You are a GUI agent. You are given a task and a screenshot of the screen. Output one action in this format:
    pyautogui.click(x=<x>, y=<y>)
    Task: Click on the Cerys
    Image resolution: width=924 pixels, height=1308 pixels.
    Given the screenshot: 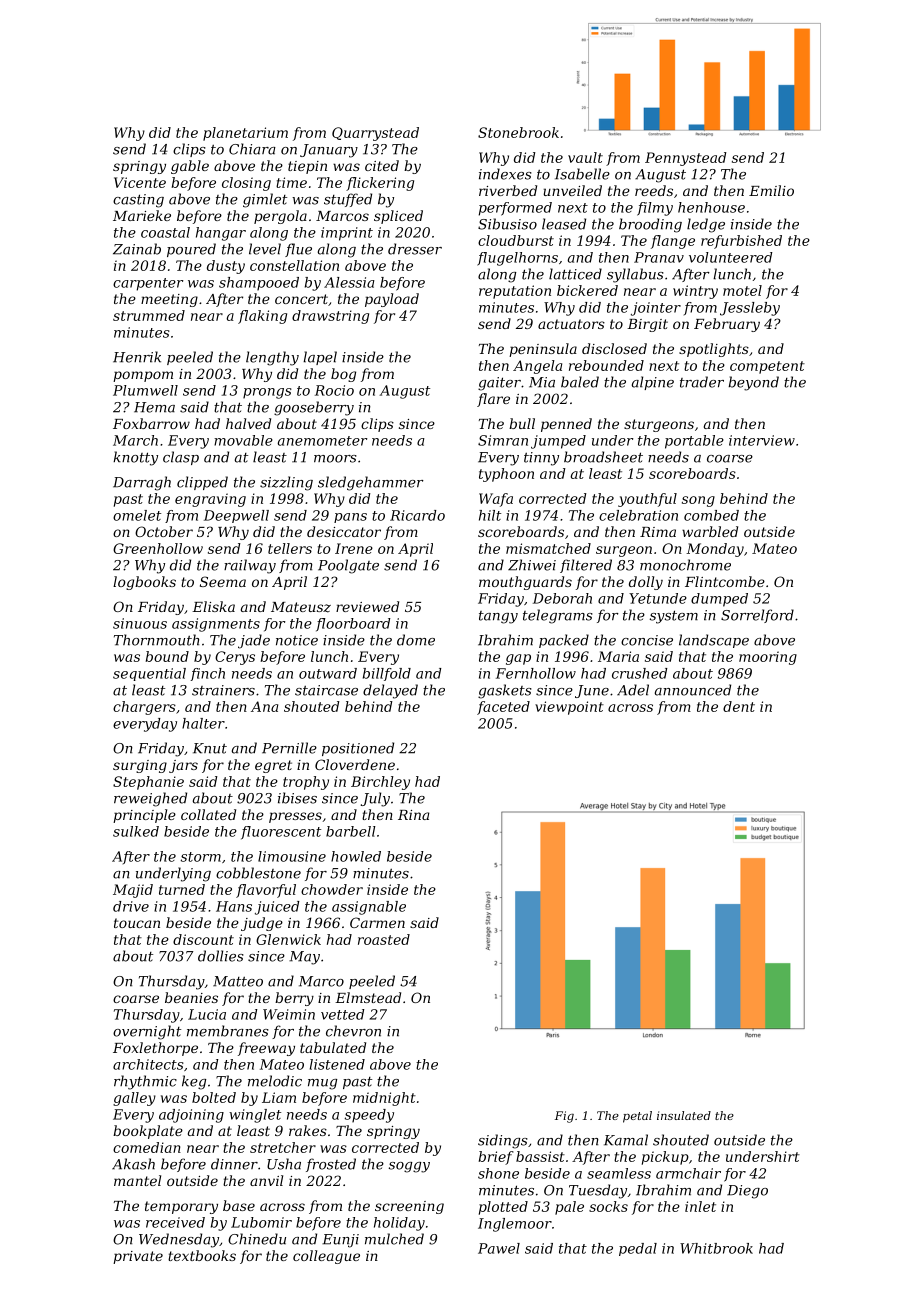 What is the action you would take?
    pyautogui.click(x=235, y=658)
